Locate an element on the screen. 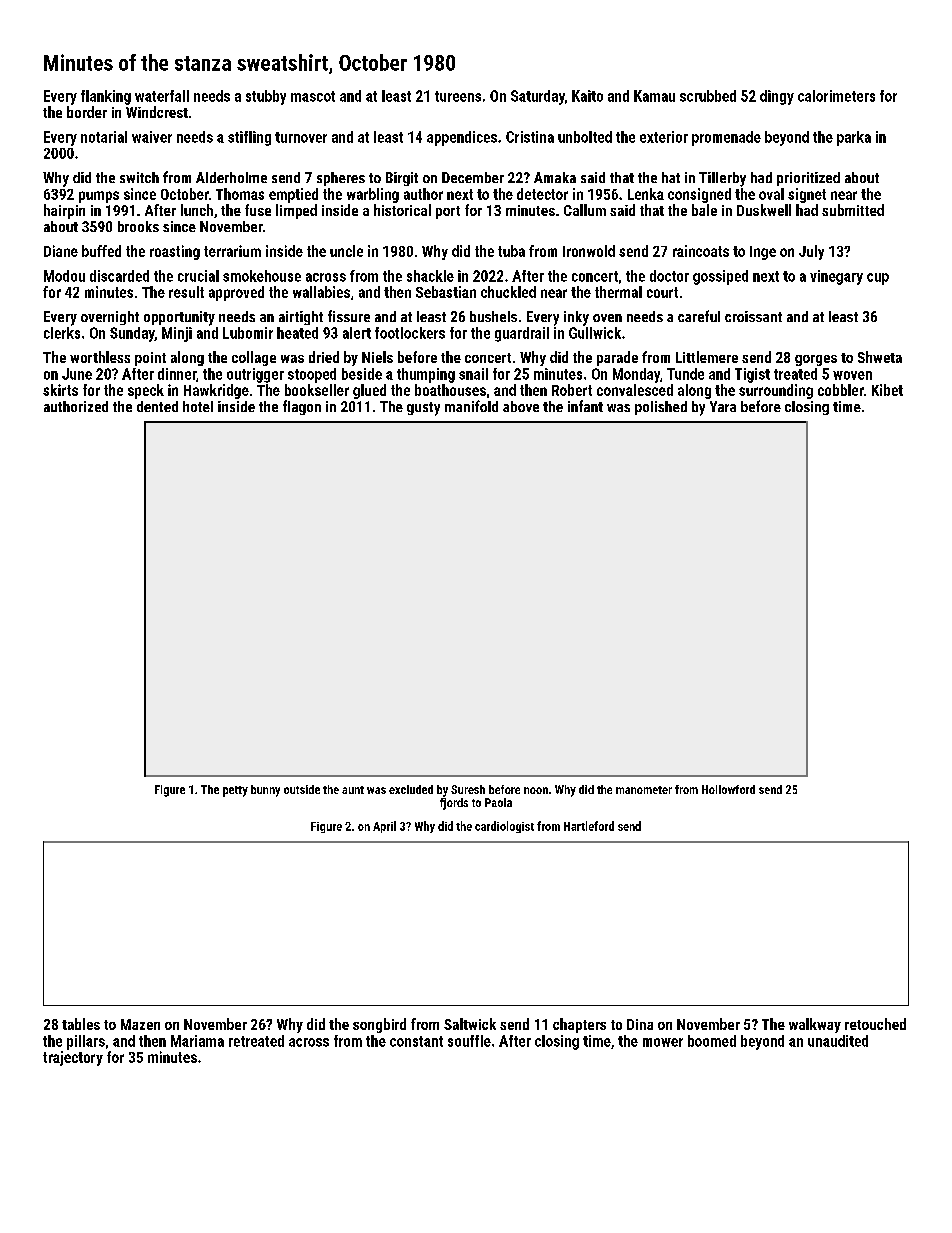 The width and height of the screenshot is (952, 1233). uncle is located at coordinates (346, 251).
